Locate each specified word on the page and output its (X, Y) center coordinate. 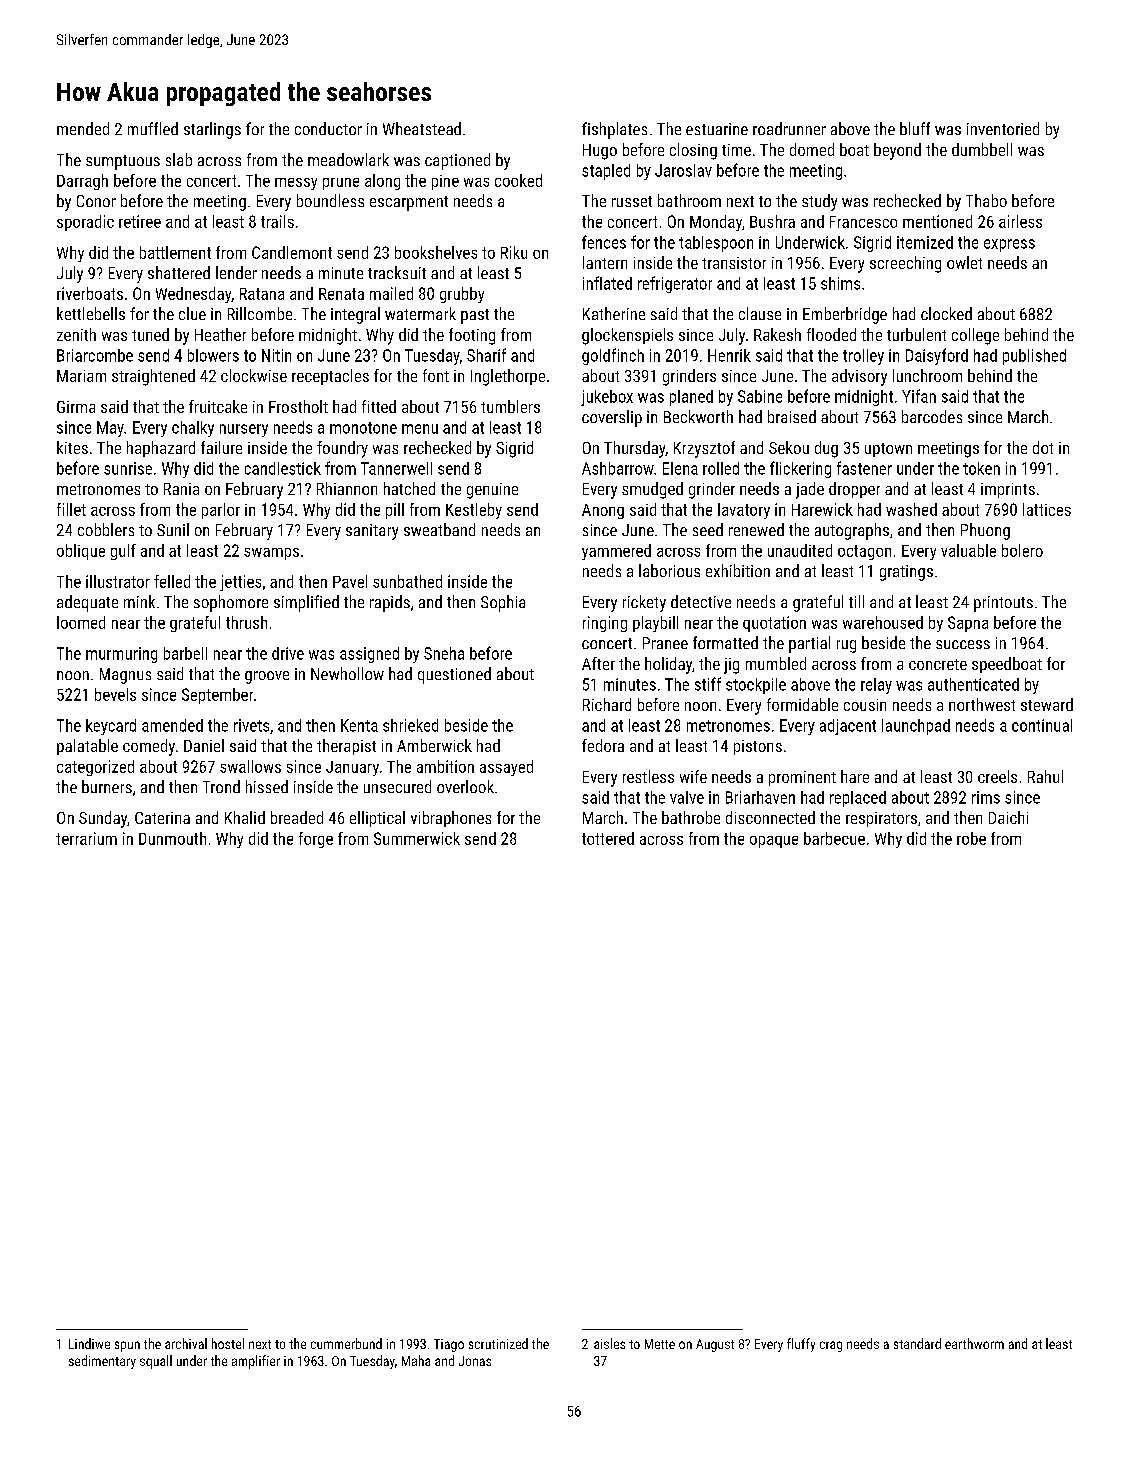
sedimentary (102, 1362)
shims (840, 283)
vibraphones (451, 819)
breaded (297, 817)
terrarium (86, 838)
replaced (858, 799)
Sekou (789, 447)
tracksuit (397, 272)
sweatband (439, 529)
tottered (608, 838)
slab (179, 159)
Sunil (173, 529)
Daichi (1008, 817)
